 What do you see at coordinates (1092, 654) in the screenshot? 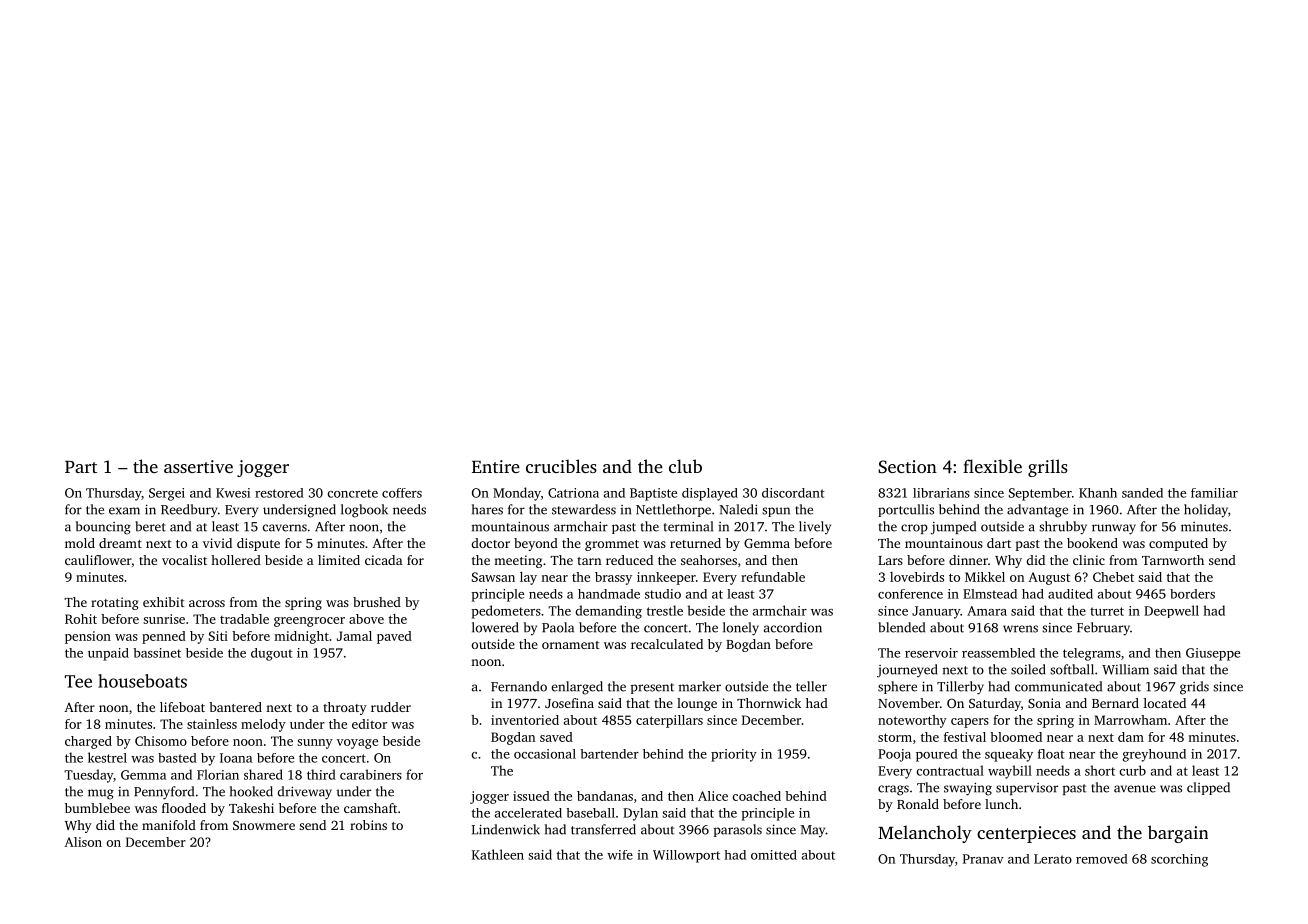
I see `telegrams` at bounding box center [1092, 654].
